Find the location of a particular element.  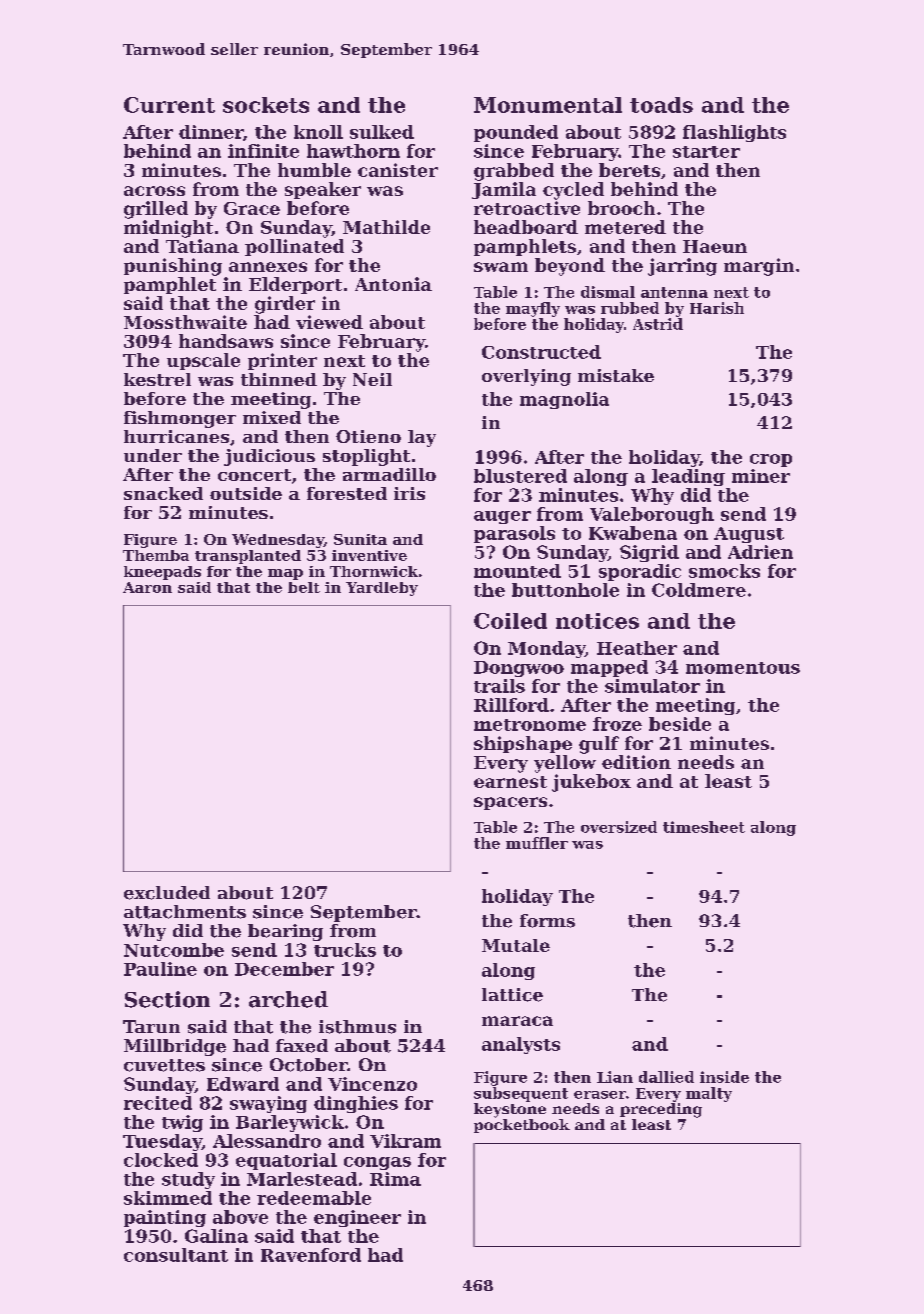

lattice is located at coordinates (512, 995).
